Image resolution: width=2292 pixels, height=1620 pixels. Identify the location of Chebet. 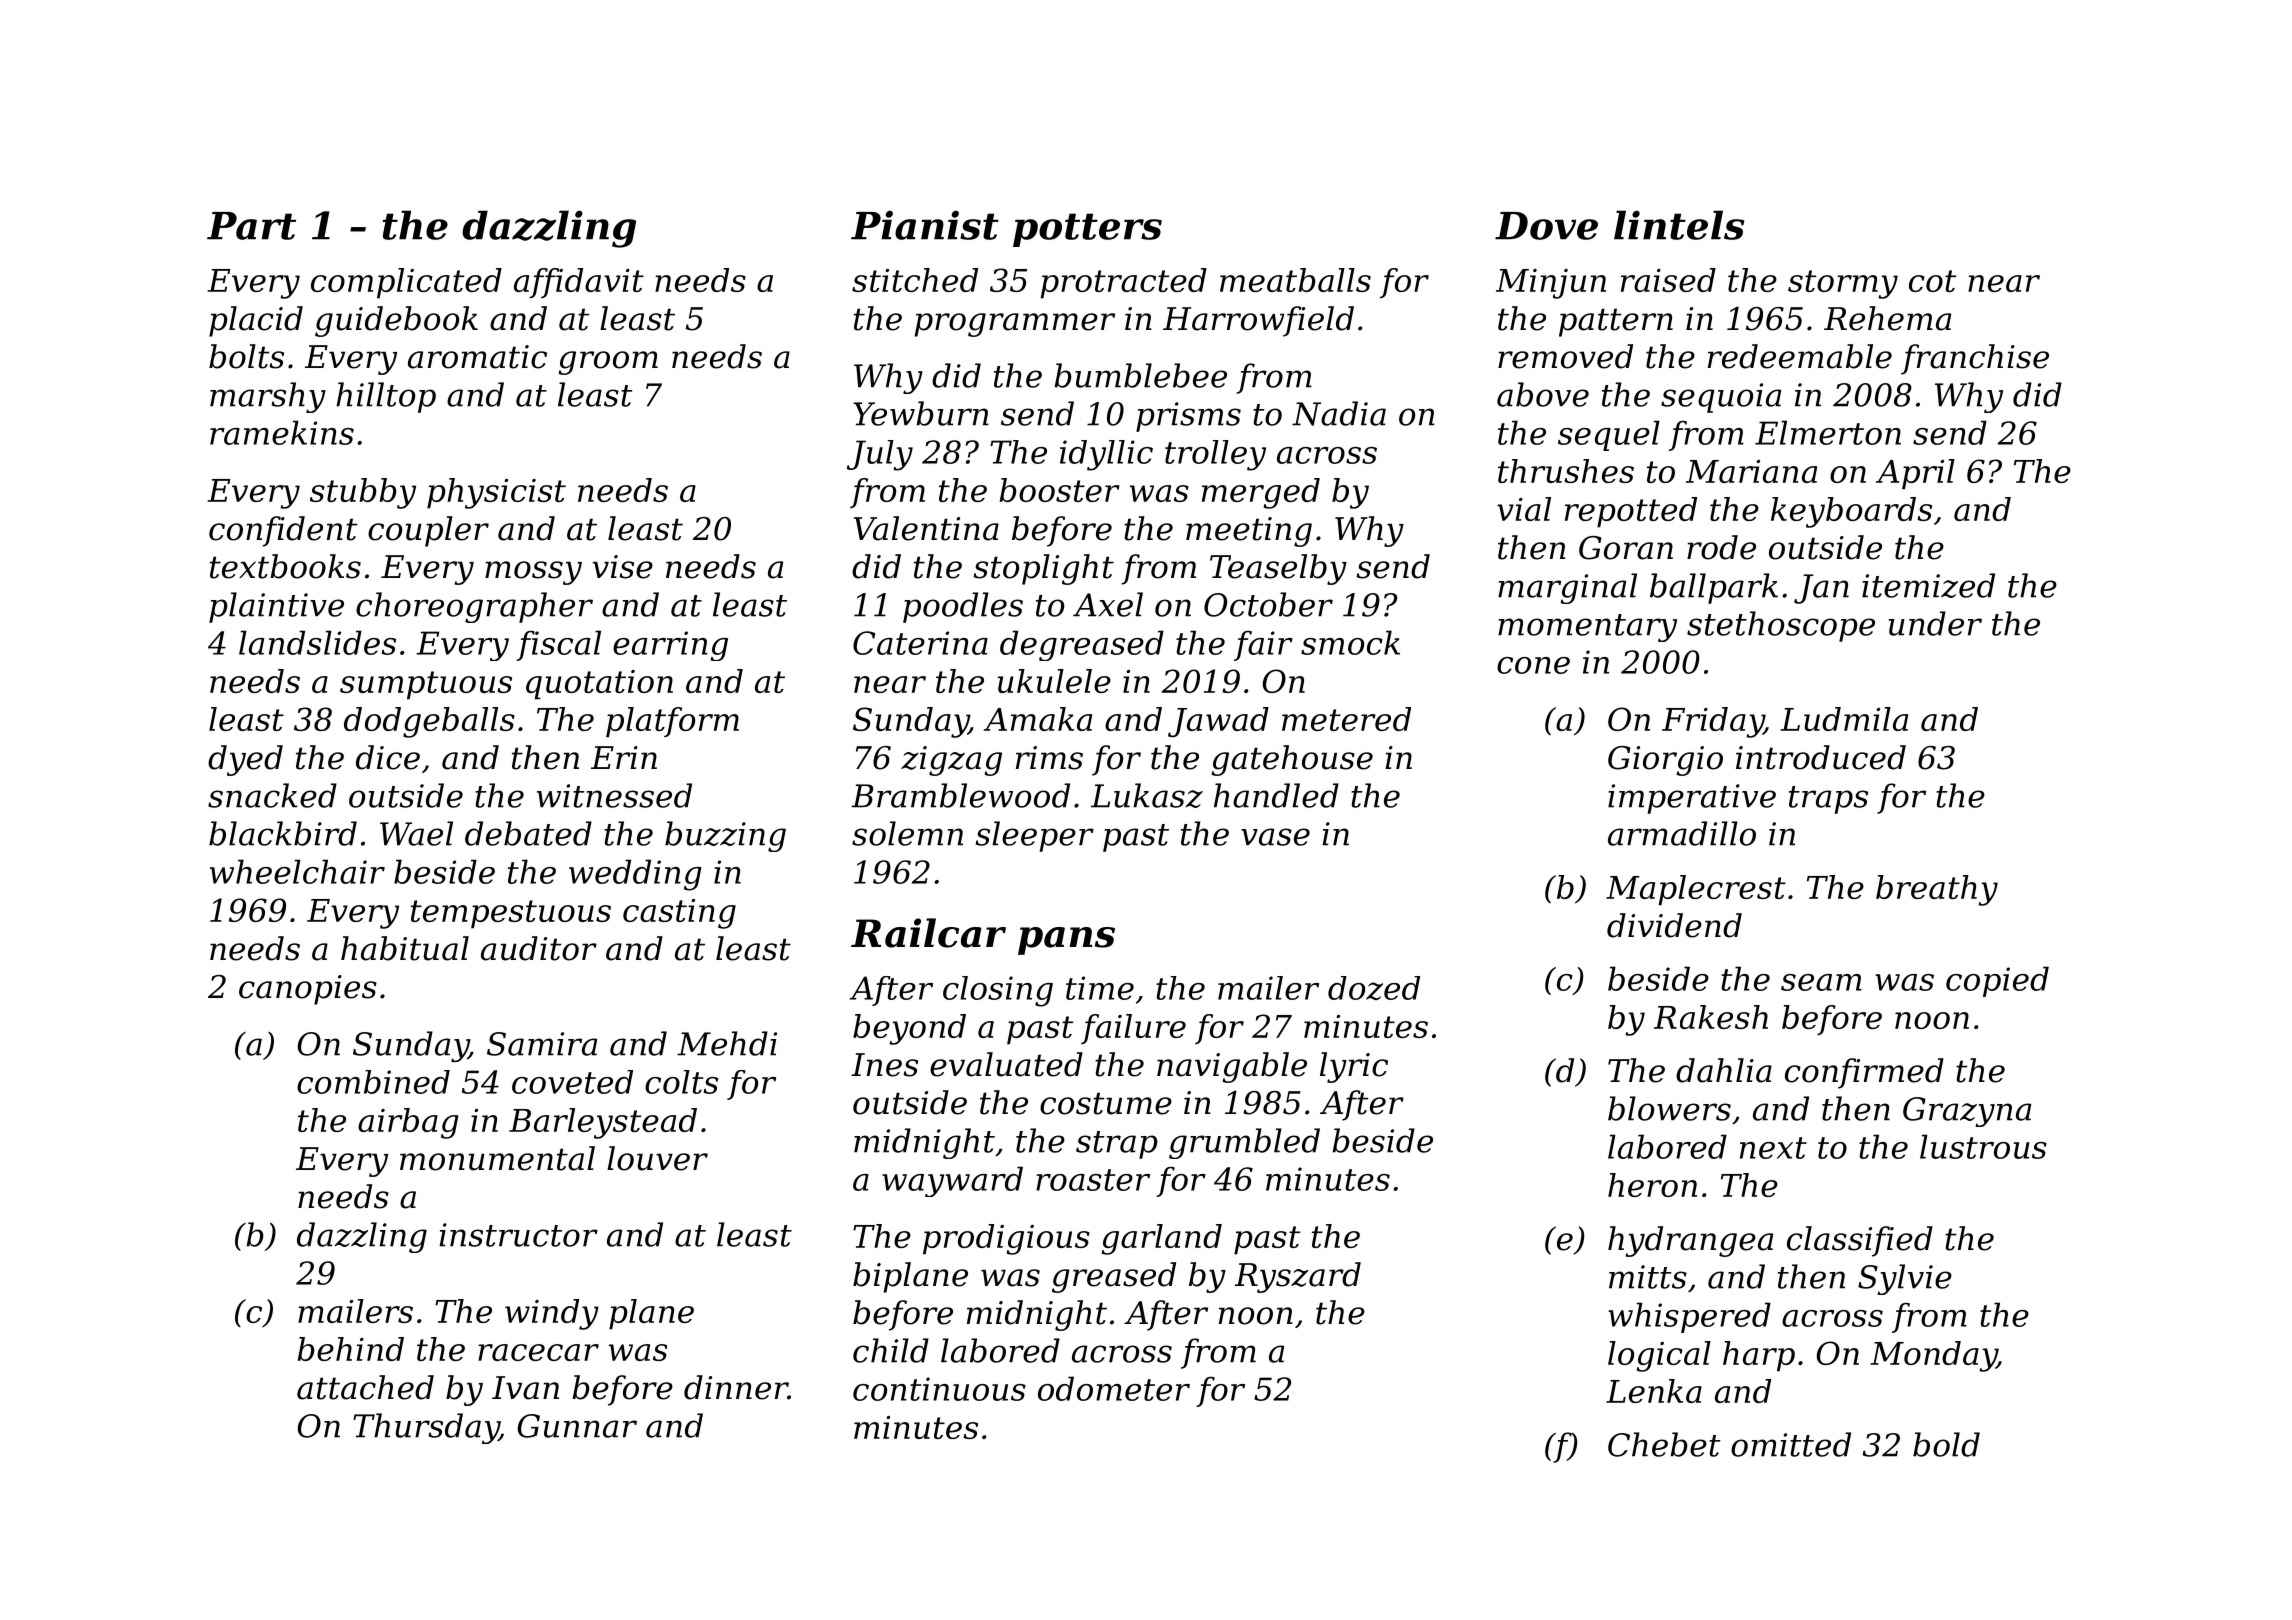
(1664, 1444).
